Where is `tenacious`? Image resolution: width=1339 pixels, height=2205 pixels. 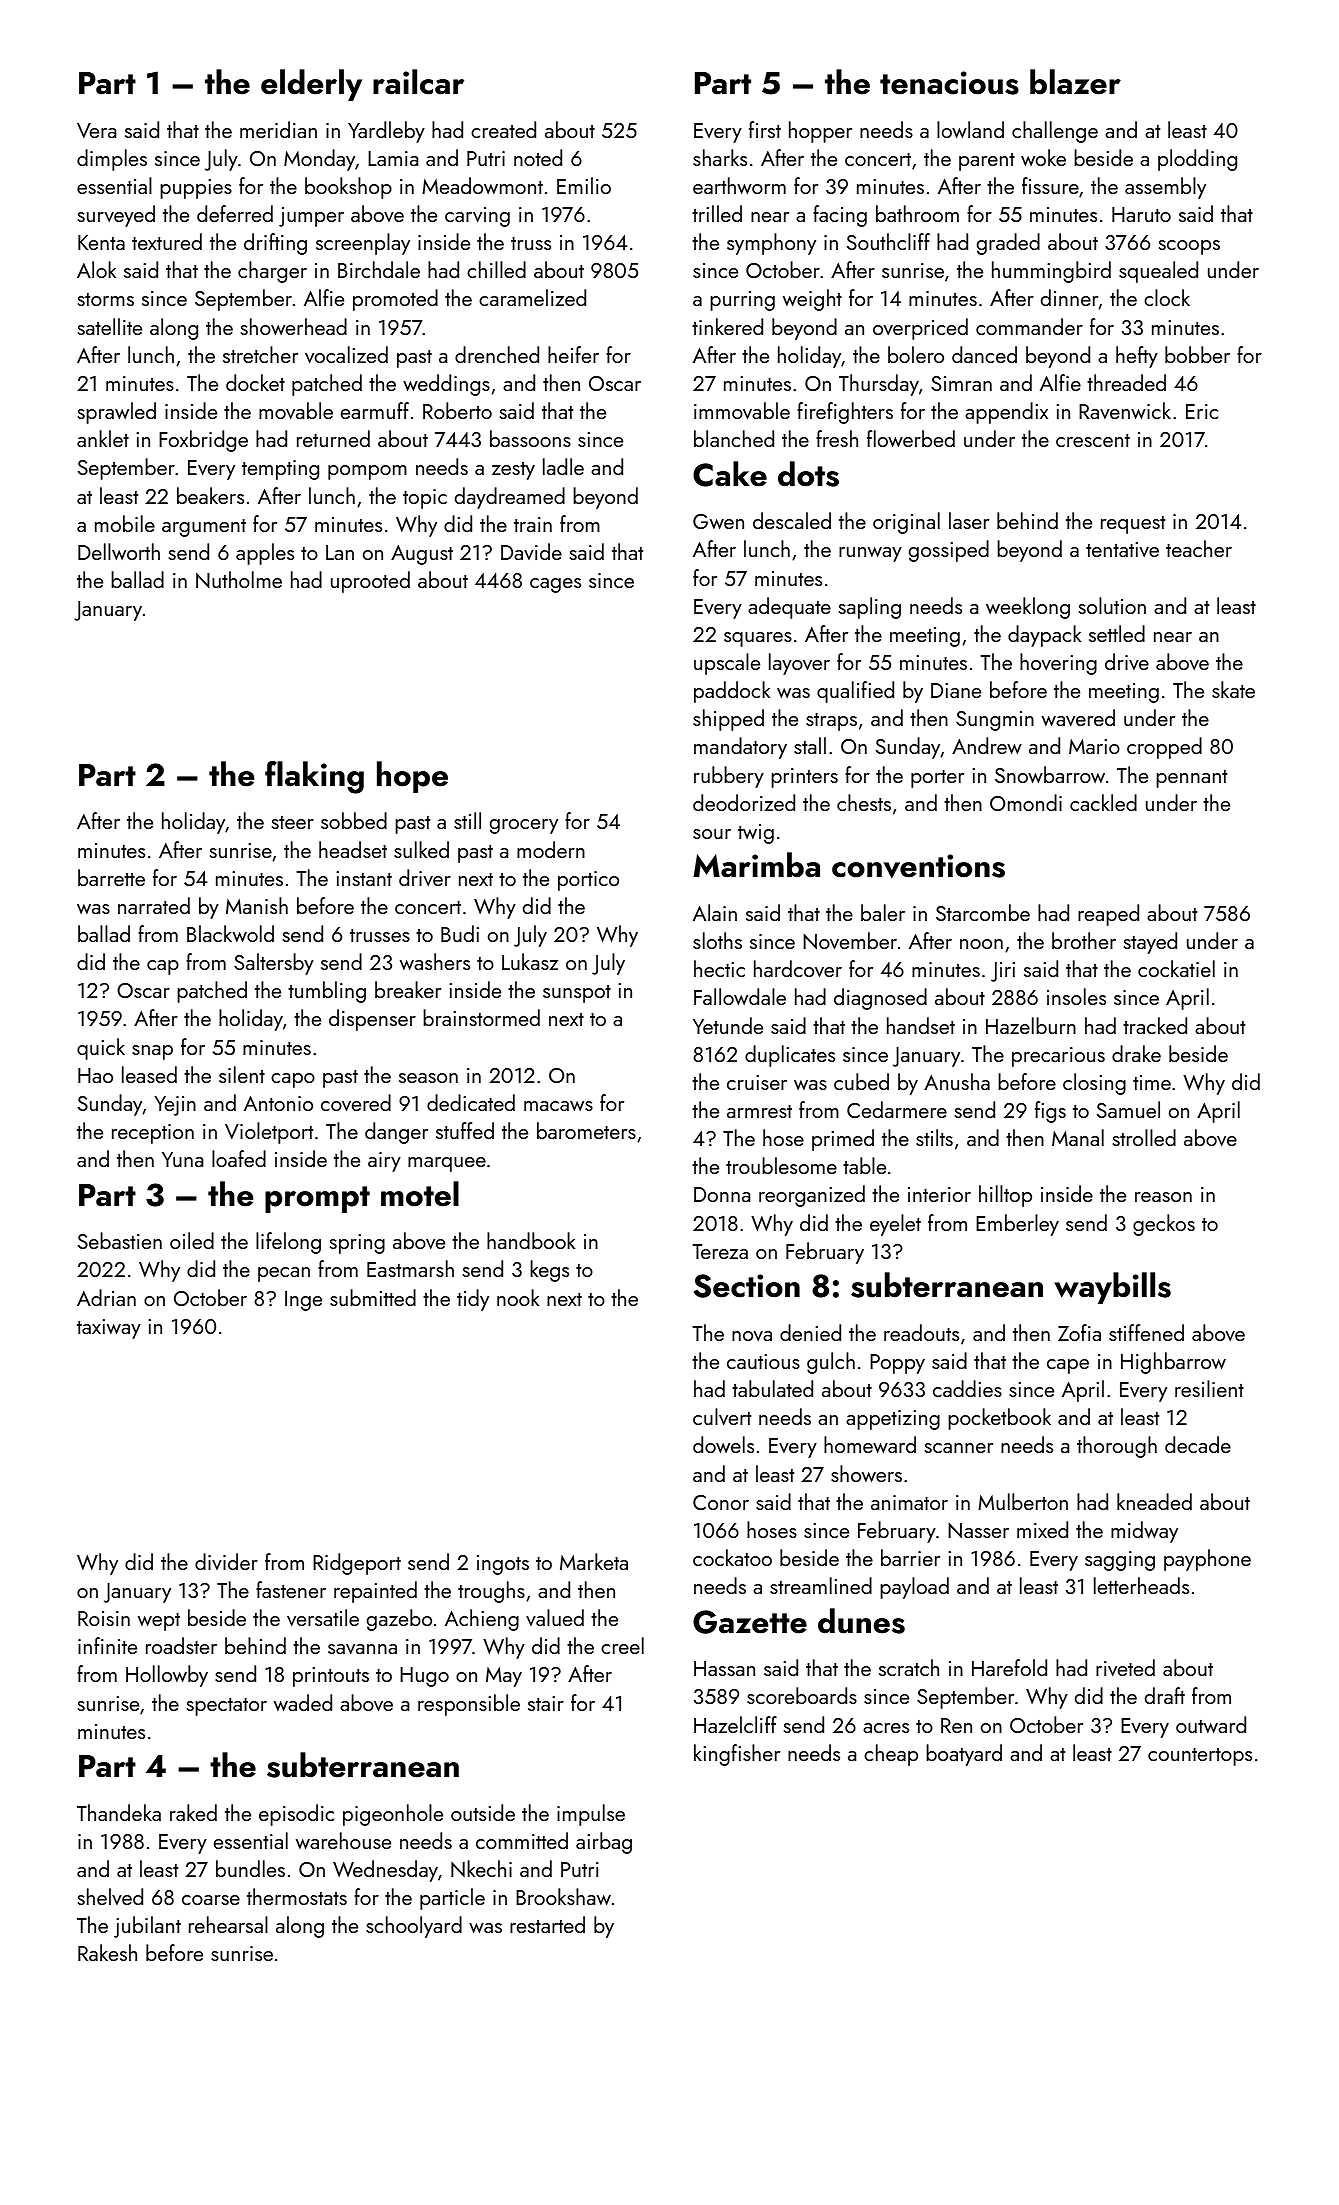 tenacious is located at coordinates (949, 83).
